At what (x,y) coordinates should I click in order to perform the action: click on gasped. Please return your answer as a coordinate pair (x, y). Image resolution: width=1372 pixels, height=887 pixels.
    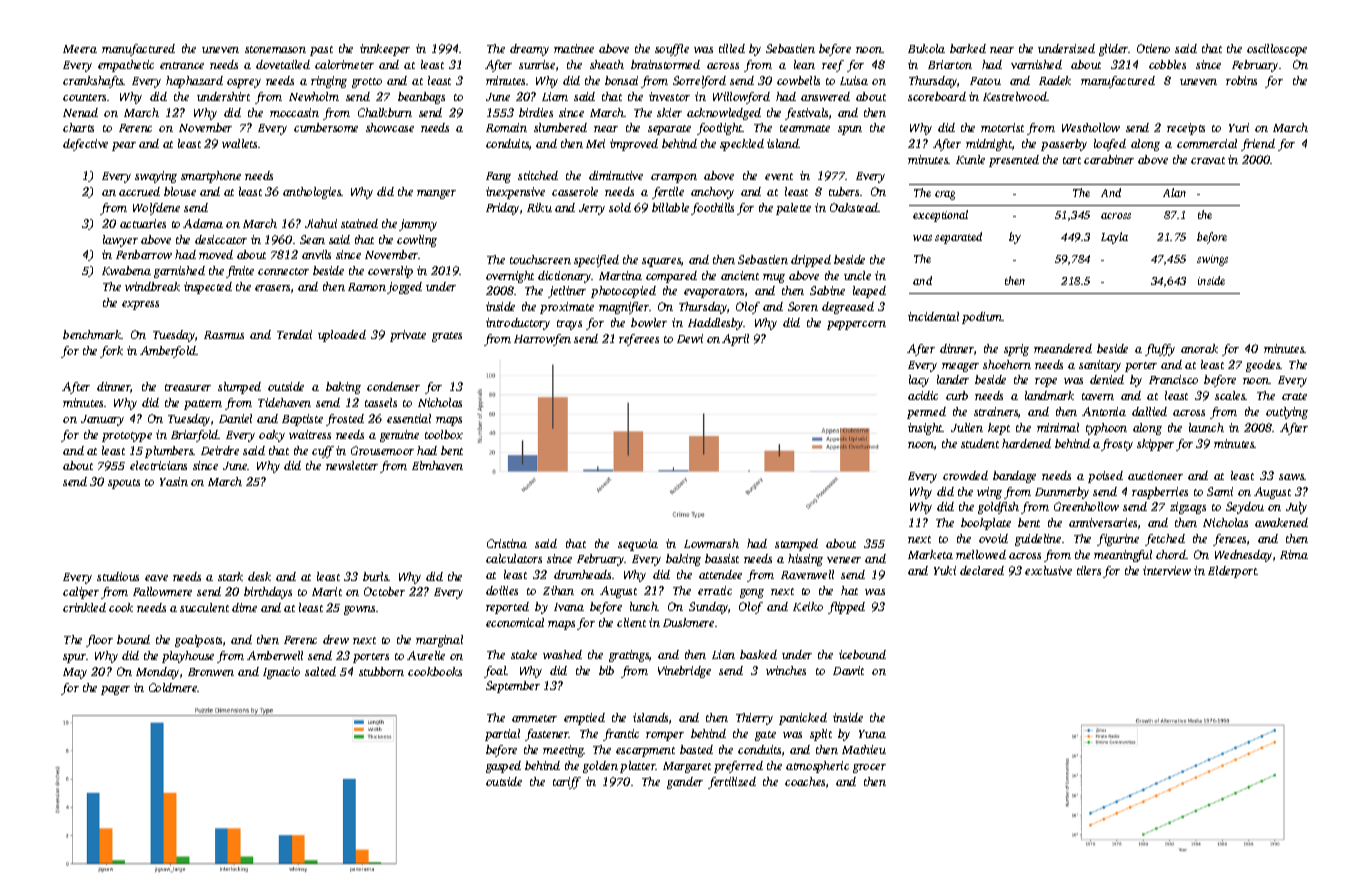
    Looking at the image, I should click on (503, 767).
